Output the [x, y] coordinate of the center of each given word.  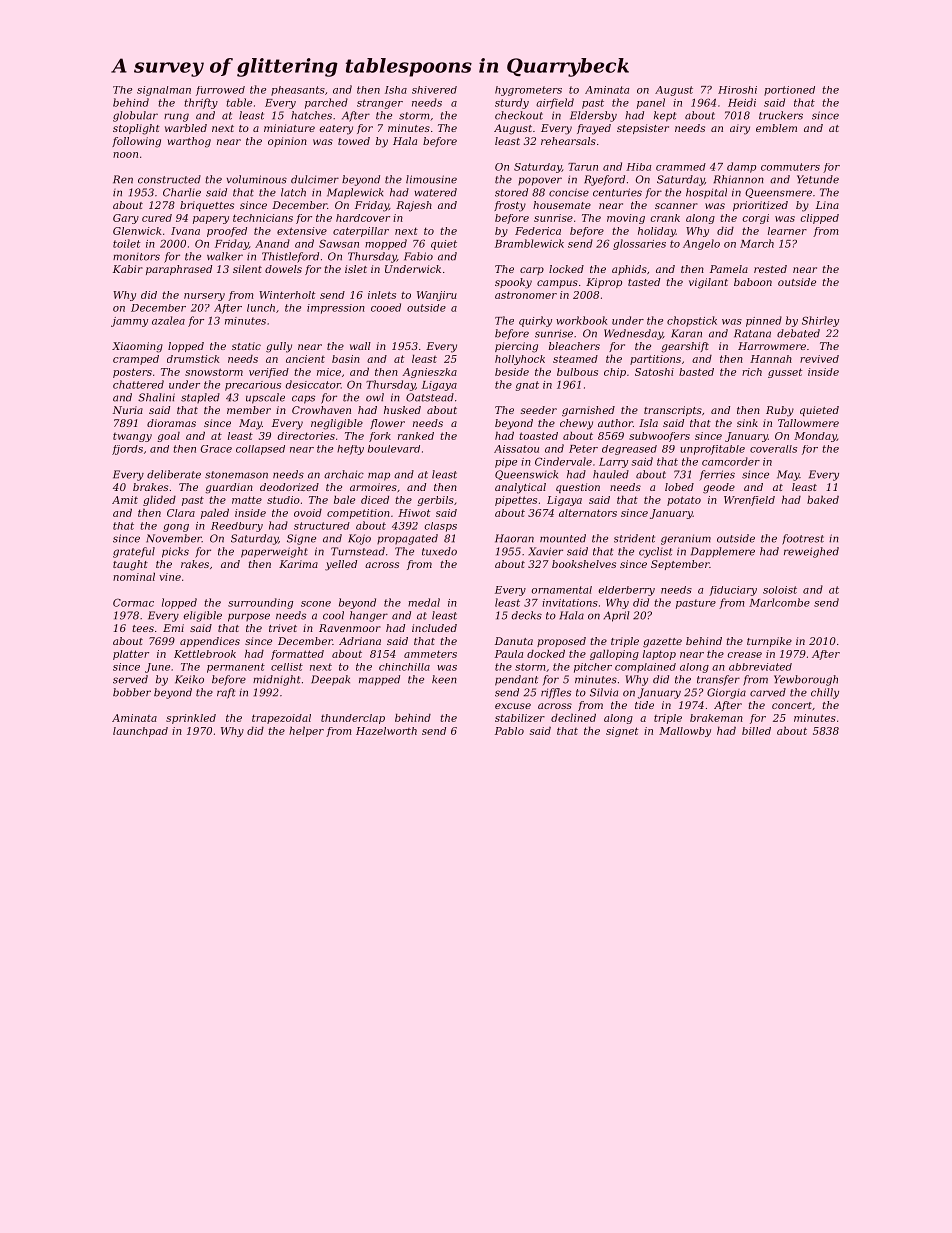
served [130, 679]
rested [770, 269]
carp [532, 271]
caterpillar [361, 232]
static [246, 346]
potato [684, 501]
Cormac [133, 602]
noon [125, 155]
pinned [764, 321]
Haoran [514, 538]
